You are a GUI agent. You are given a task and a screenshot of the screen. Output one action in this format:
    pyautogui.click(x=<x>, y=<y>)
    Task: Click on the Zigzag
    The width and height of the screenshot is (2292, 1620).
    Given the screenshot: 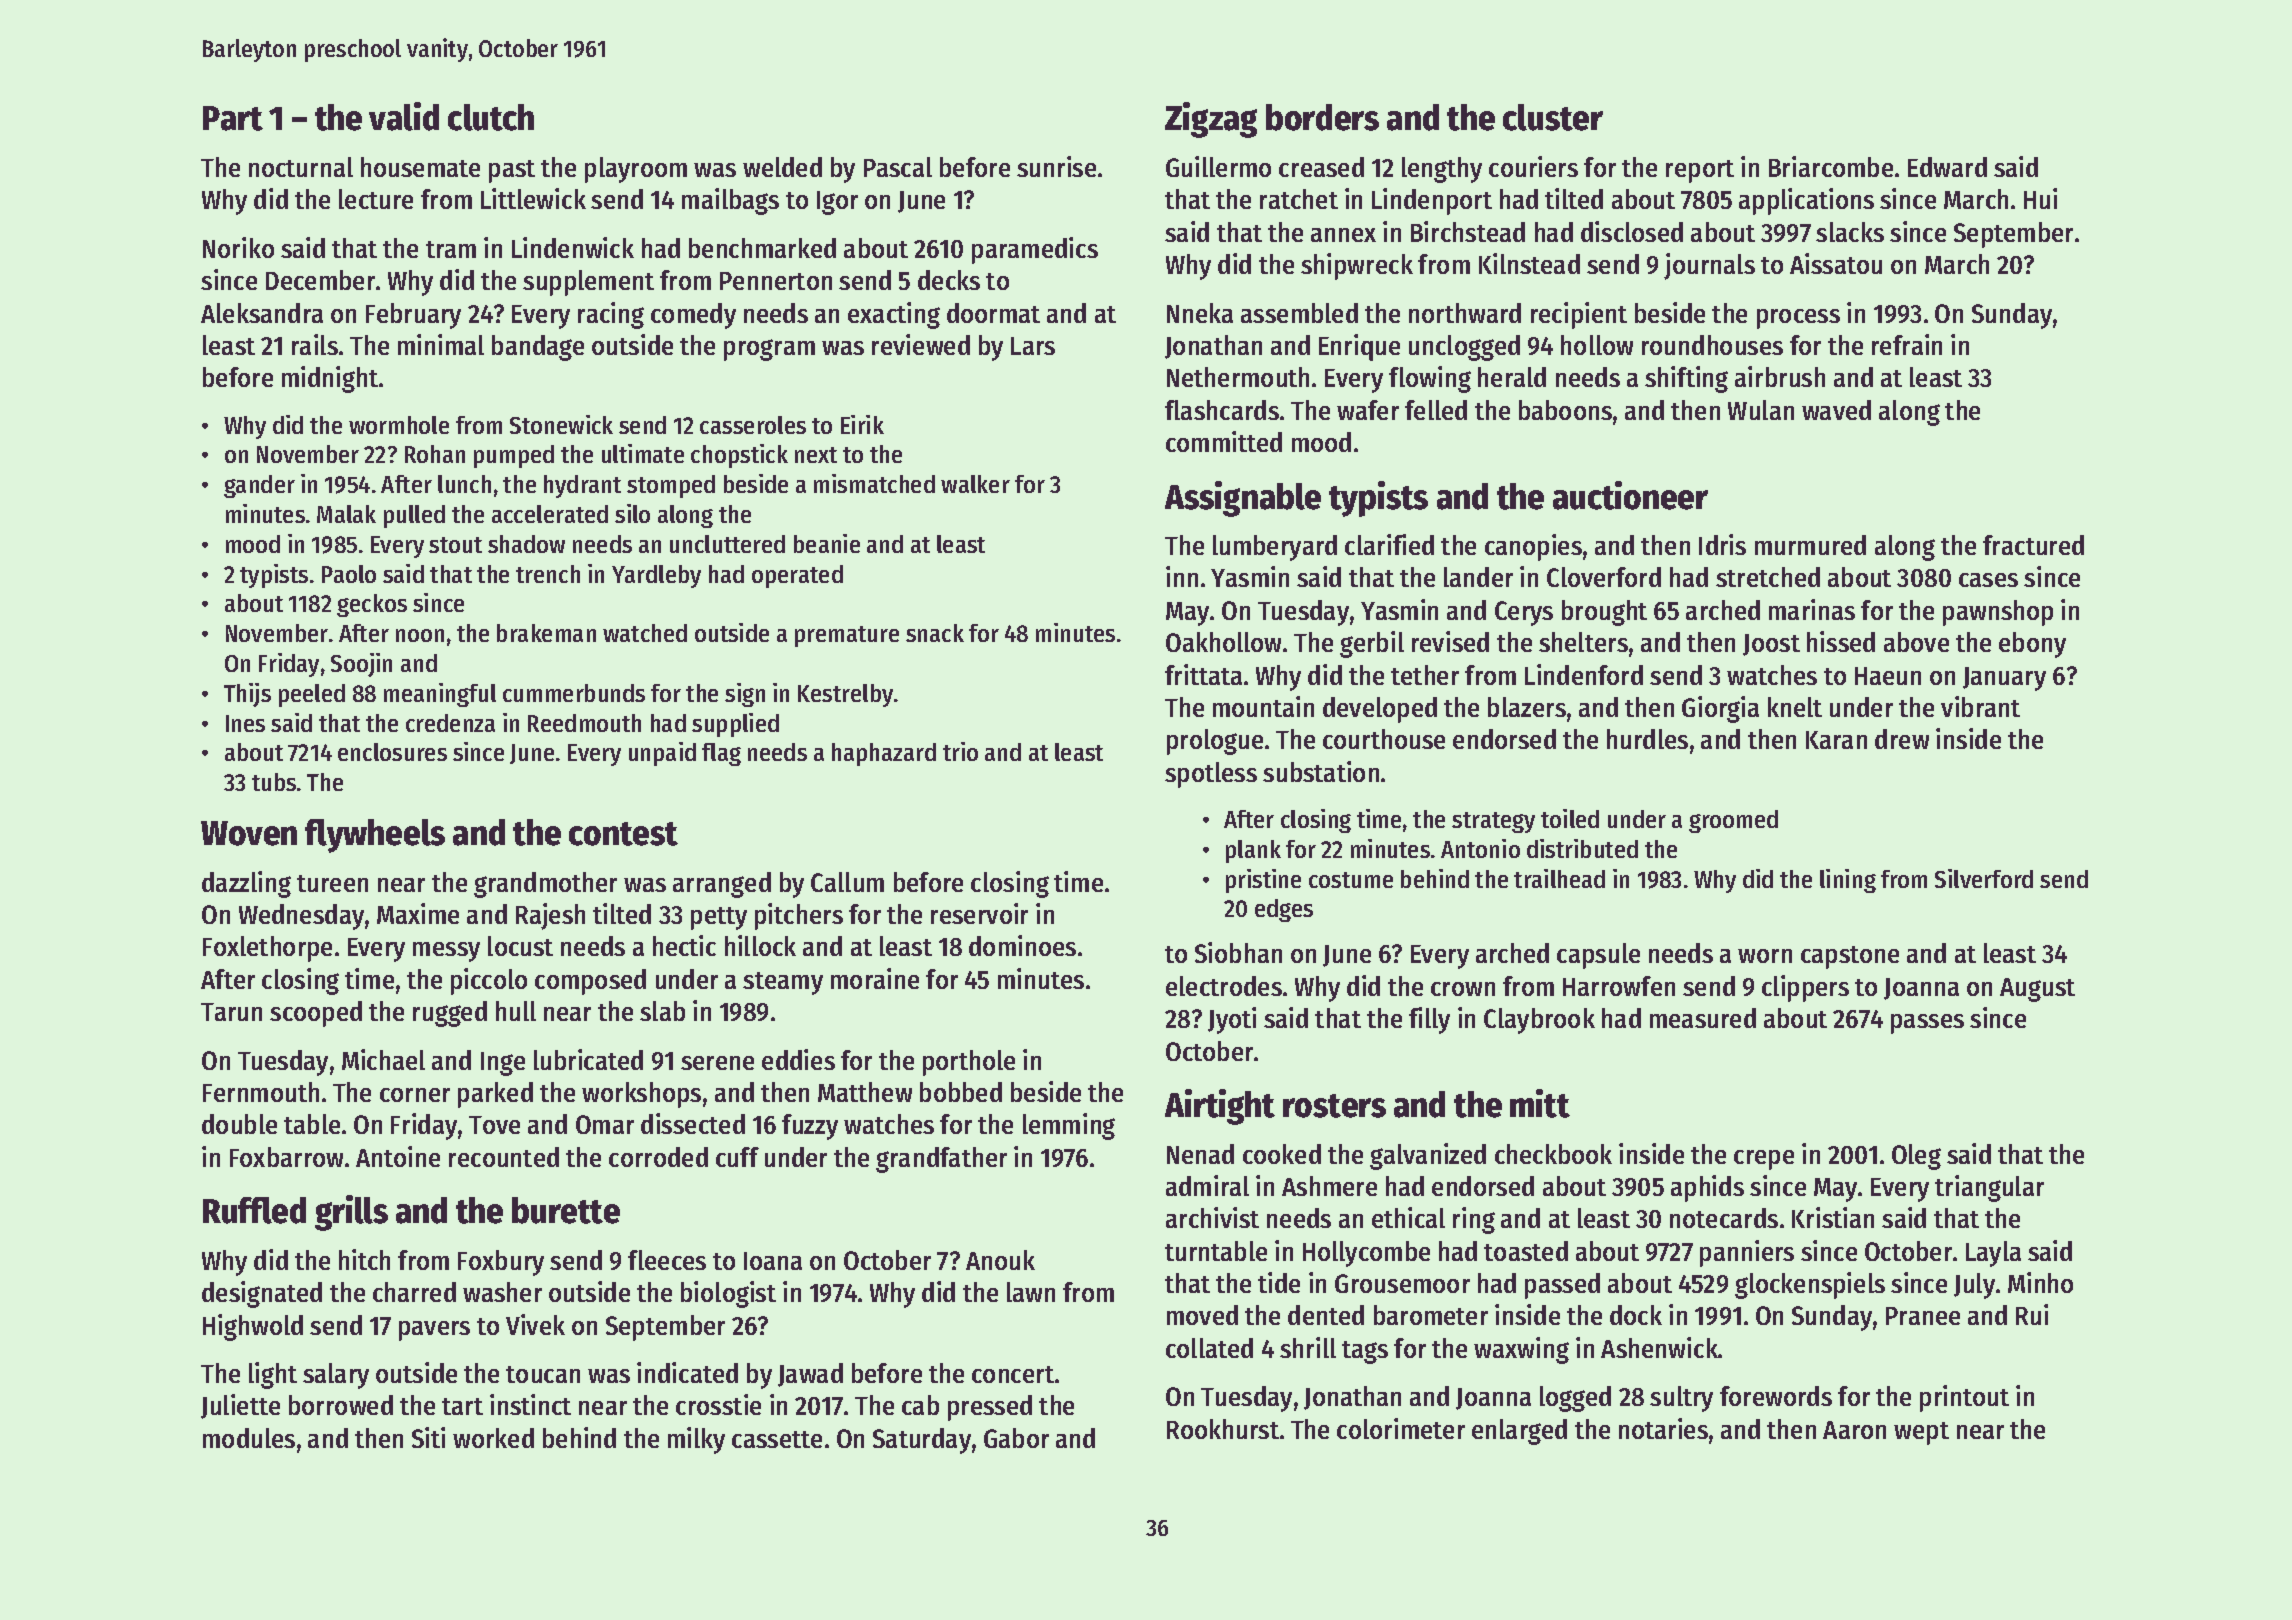 What is the action you would take?
    pyautogui.click(x=1211, y=120)
